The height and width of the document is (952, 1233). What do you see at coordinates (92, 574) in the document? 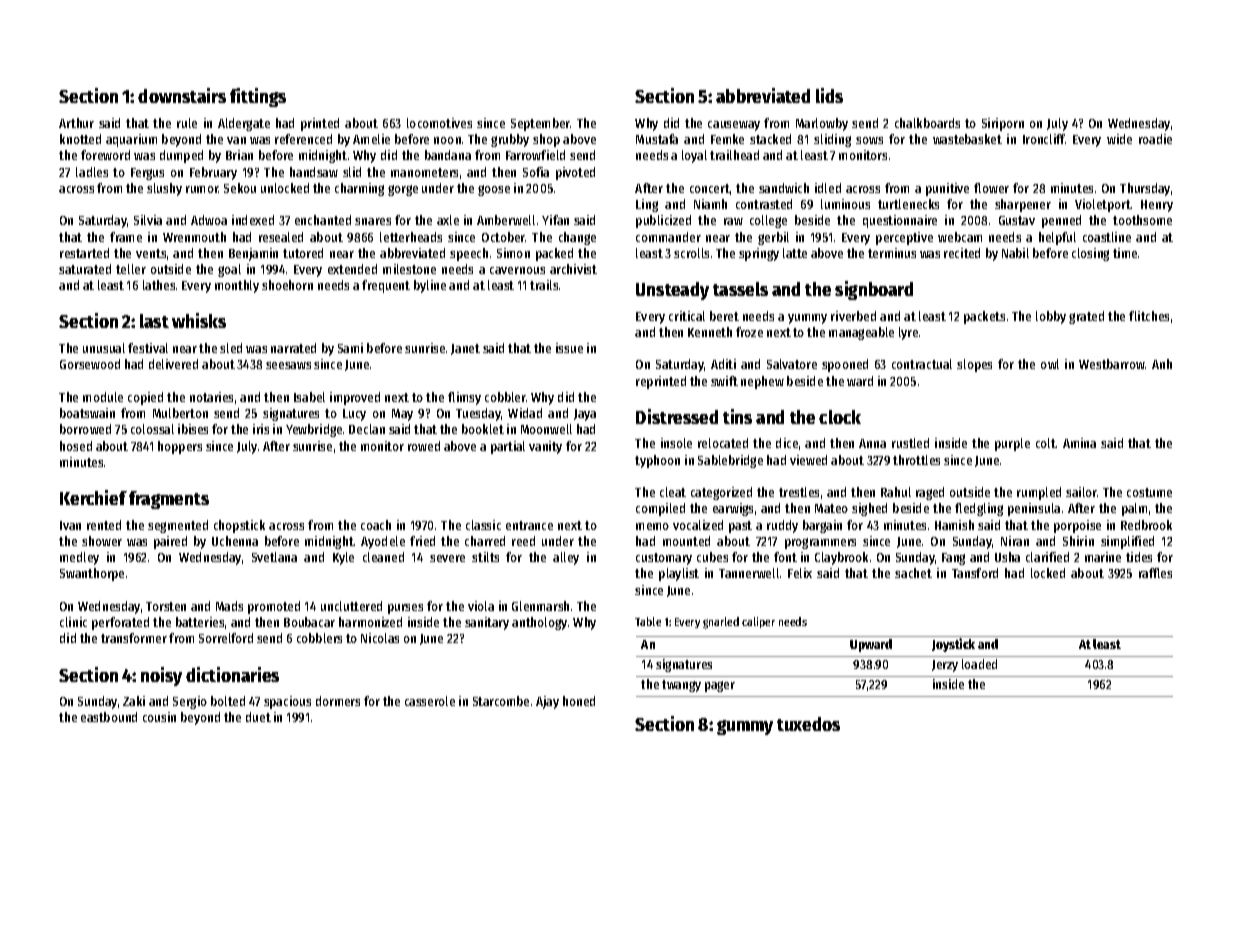
I see `Swanthorpe` at bounding box center [92, 574].
